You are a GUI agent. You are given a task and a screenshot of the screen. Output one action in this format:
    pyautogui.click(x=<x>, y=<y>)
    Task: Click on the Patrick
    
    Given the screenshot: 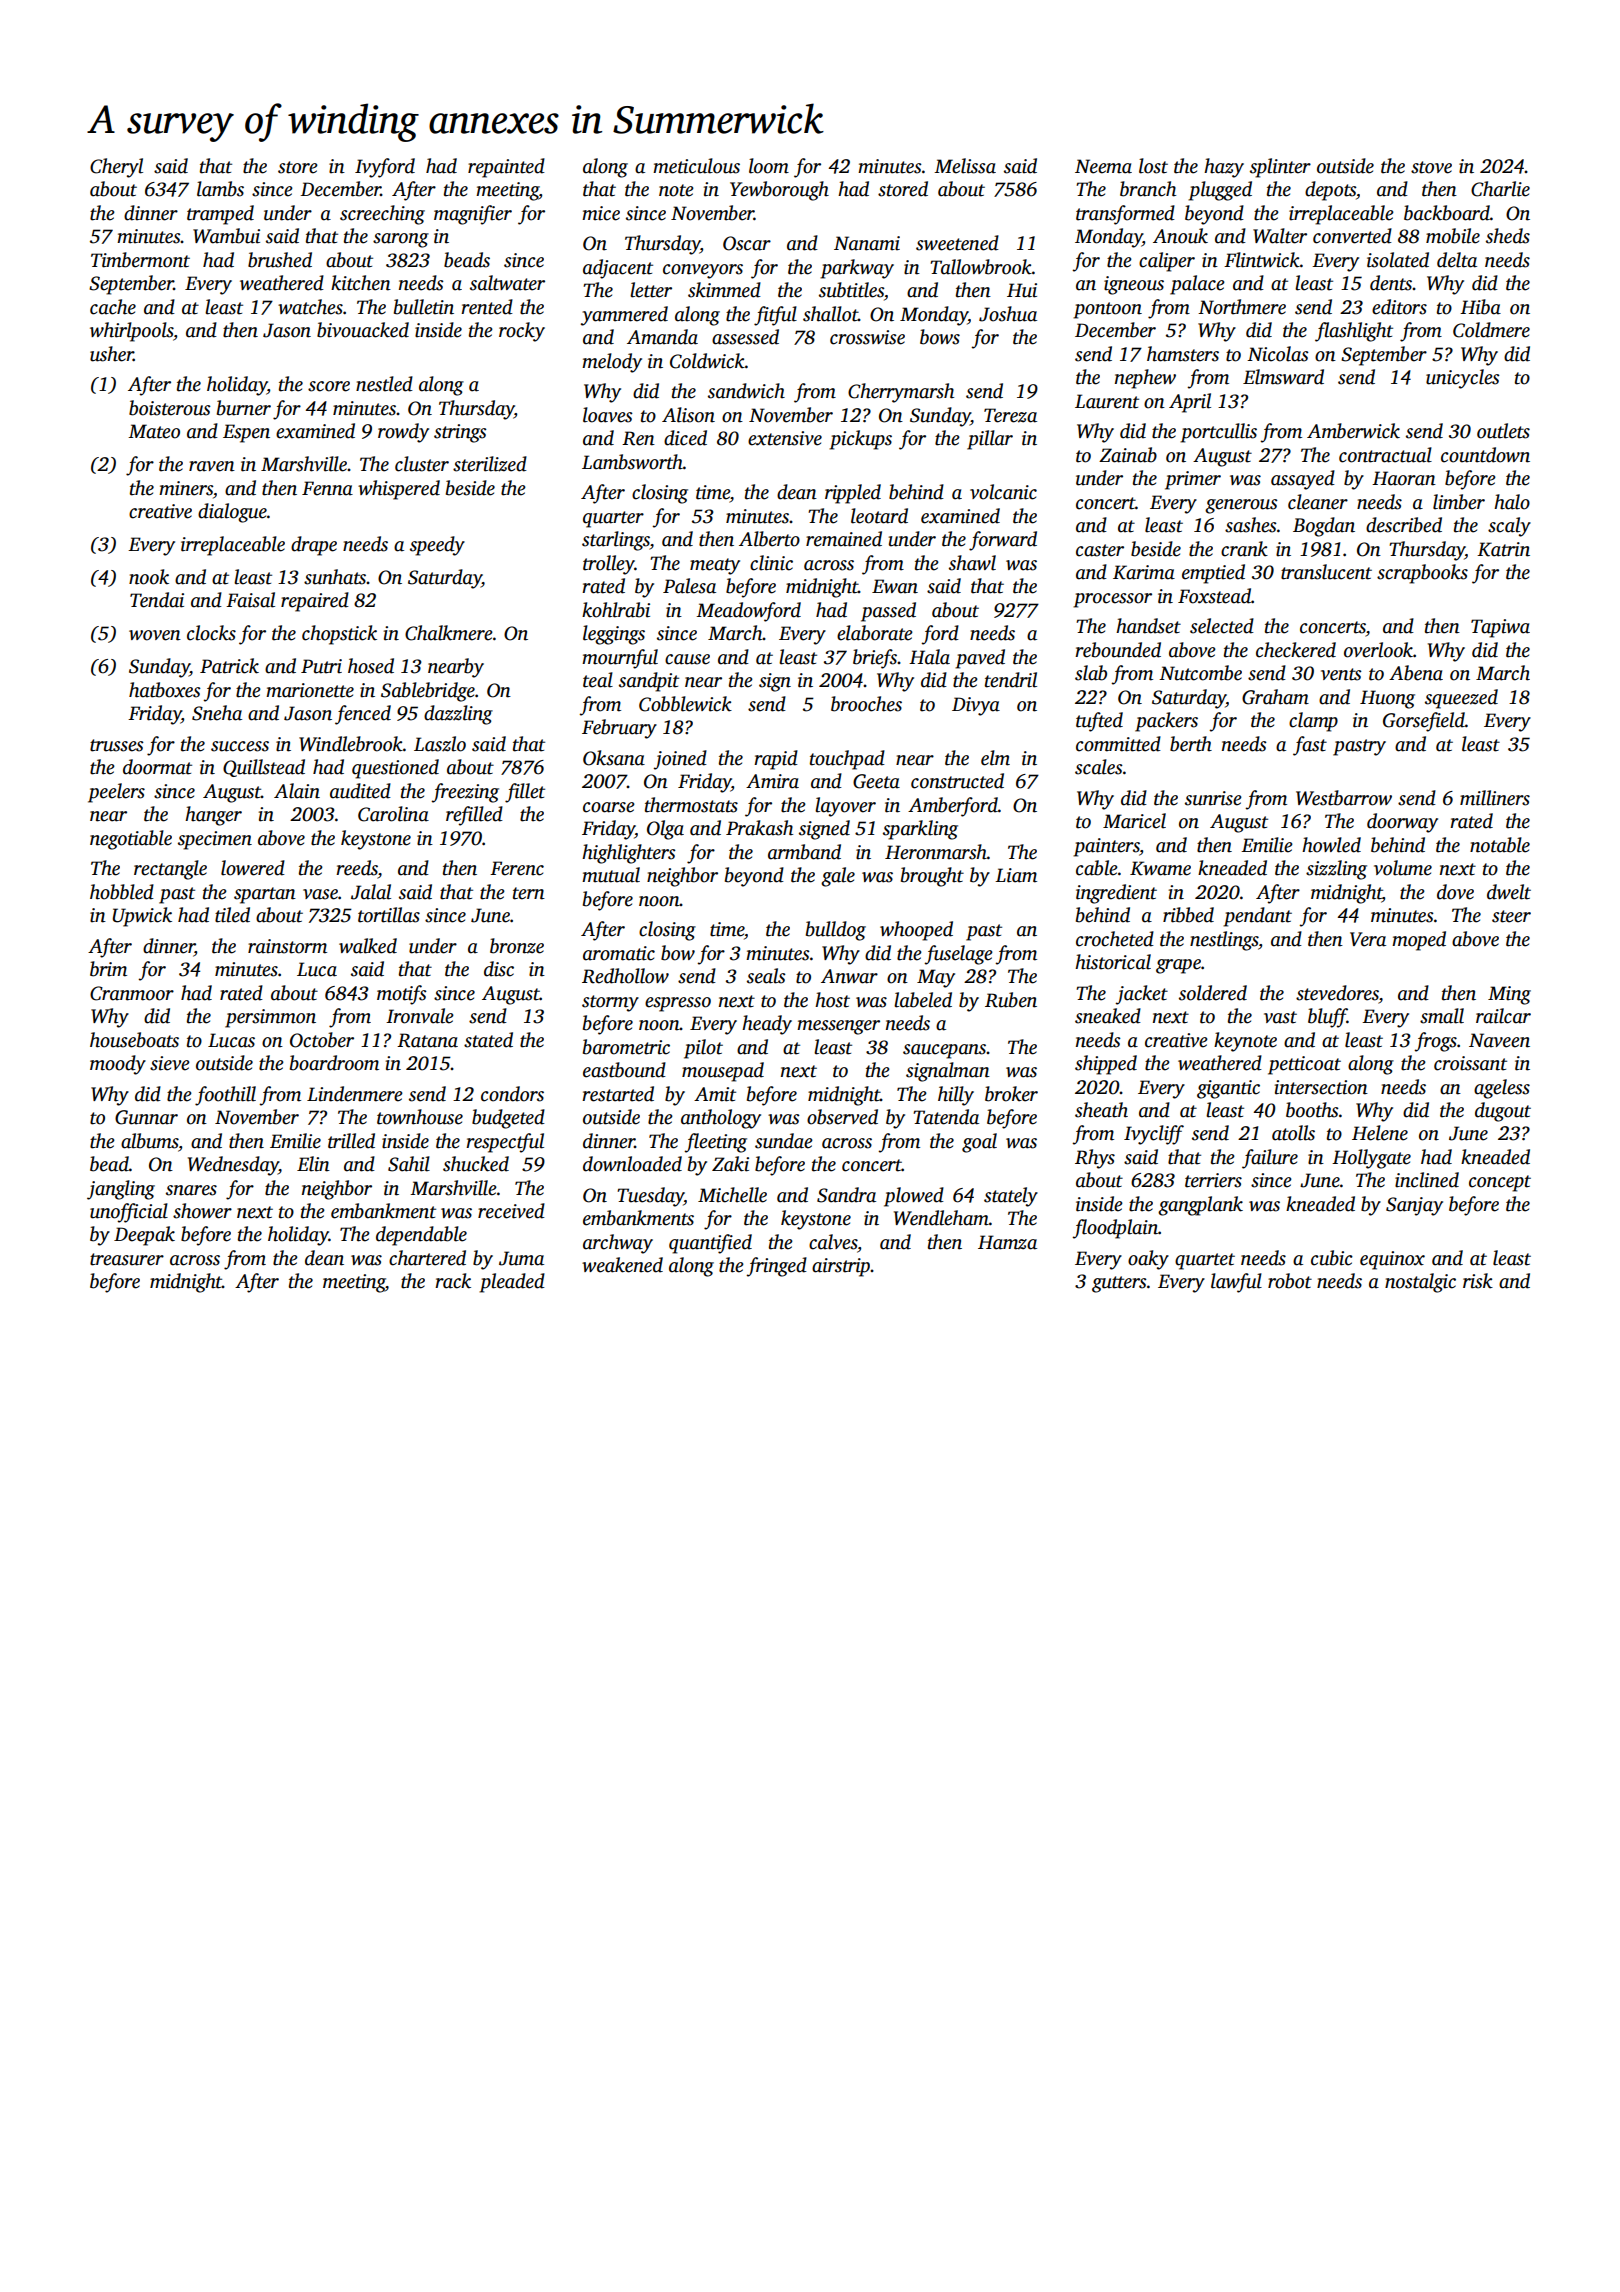 What is the action you would take?
    pyautogui.click(x=229, y=666)
